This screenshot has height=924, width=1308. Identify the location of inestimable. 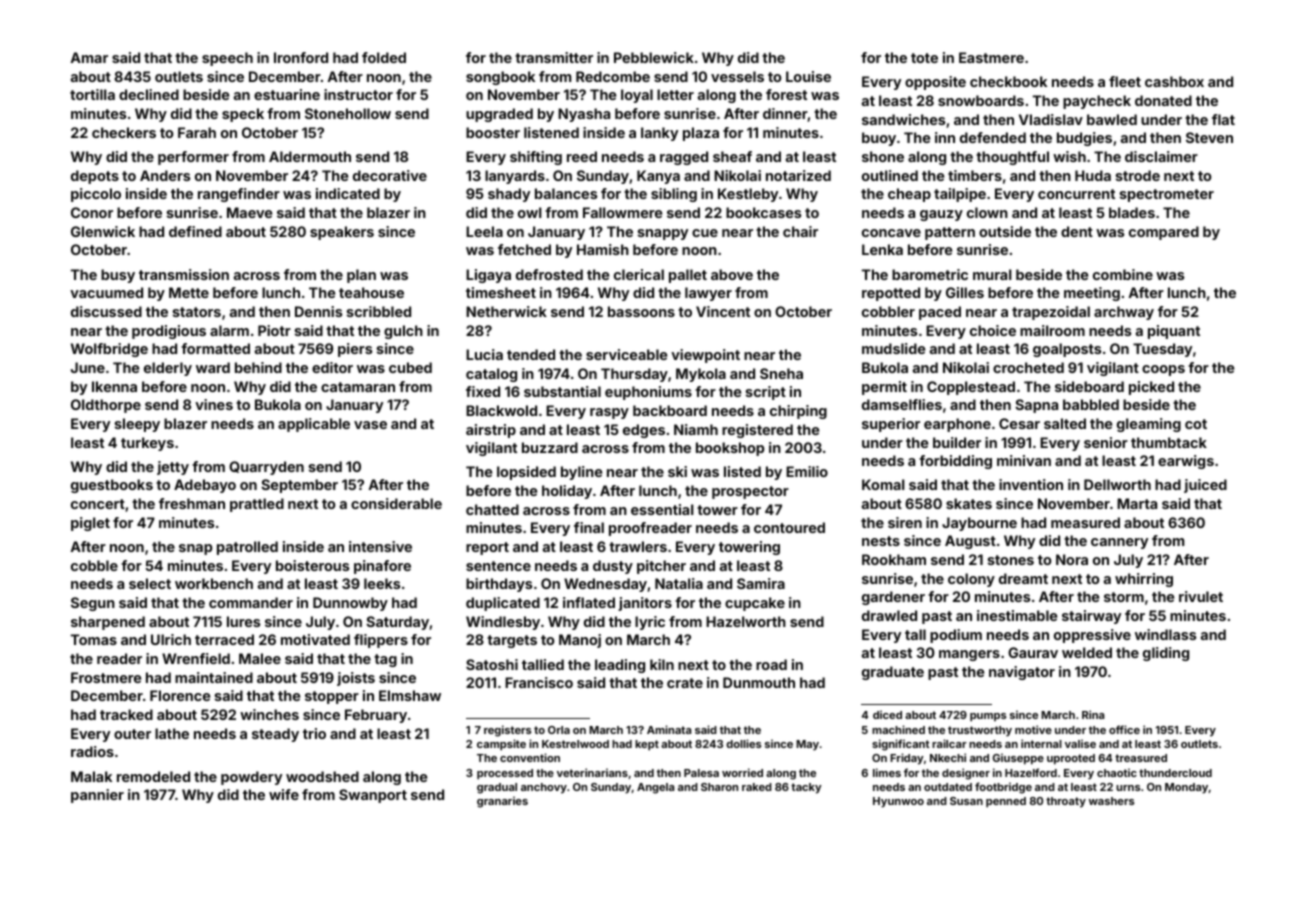
(1017, 615).
